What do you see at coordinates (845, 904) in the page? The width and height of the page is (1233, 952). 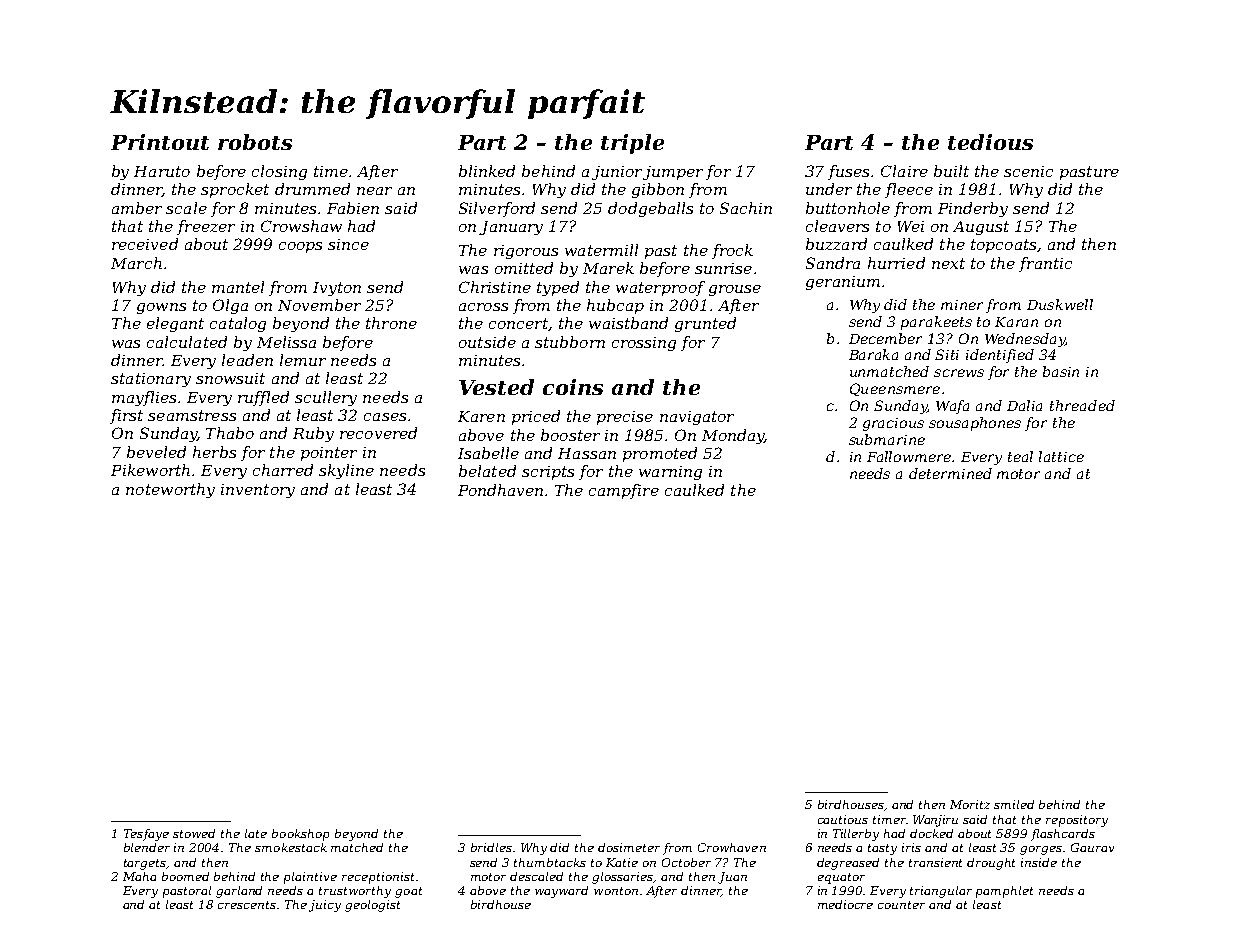 I see `mediocre` at bounding box center [845, 904].
